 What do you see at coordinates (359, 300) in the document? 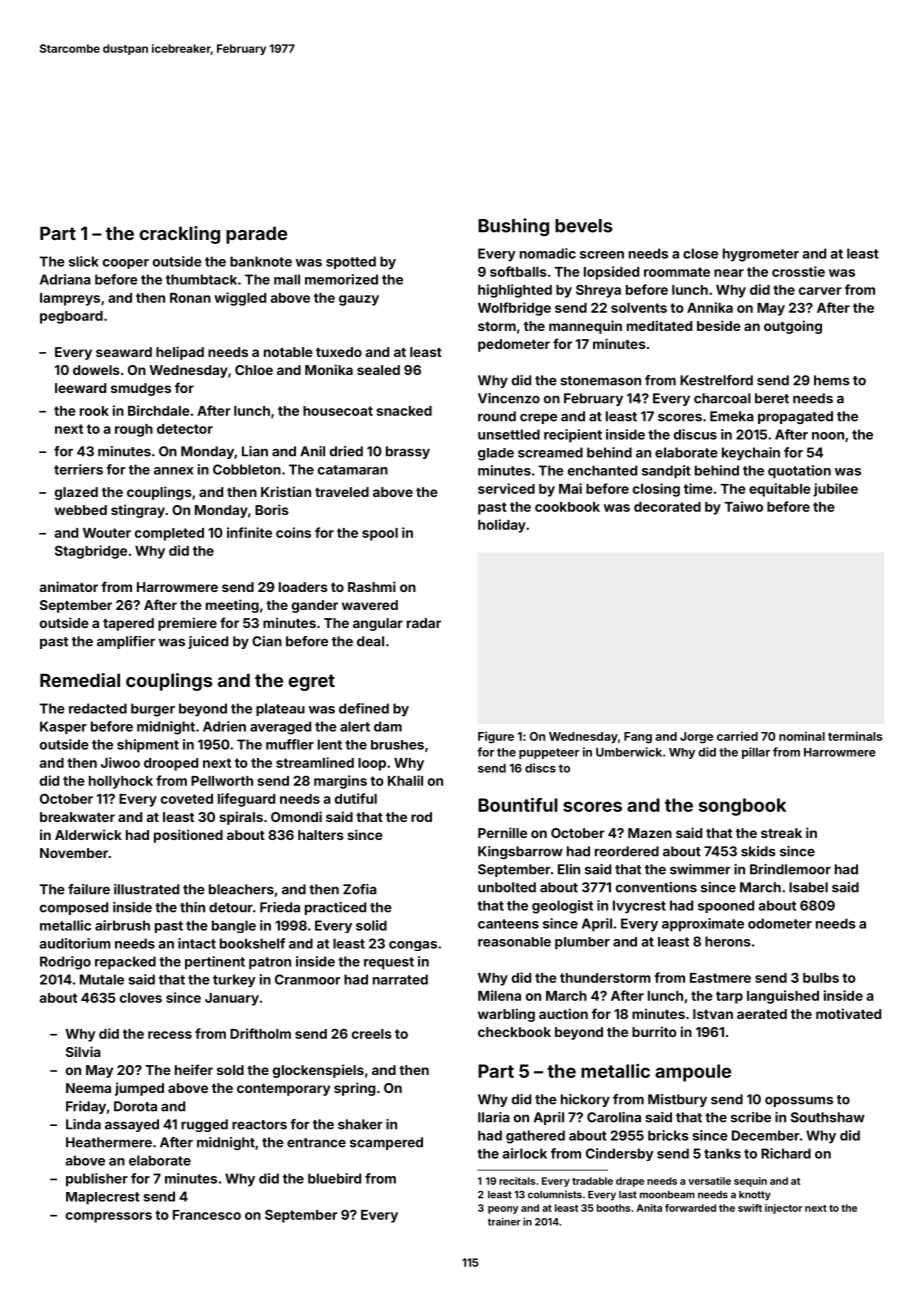
I see `gauzy` at bounding box center [359, 300].
